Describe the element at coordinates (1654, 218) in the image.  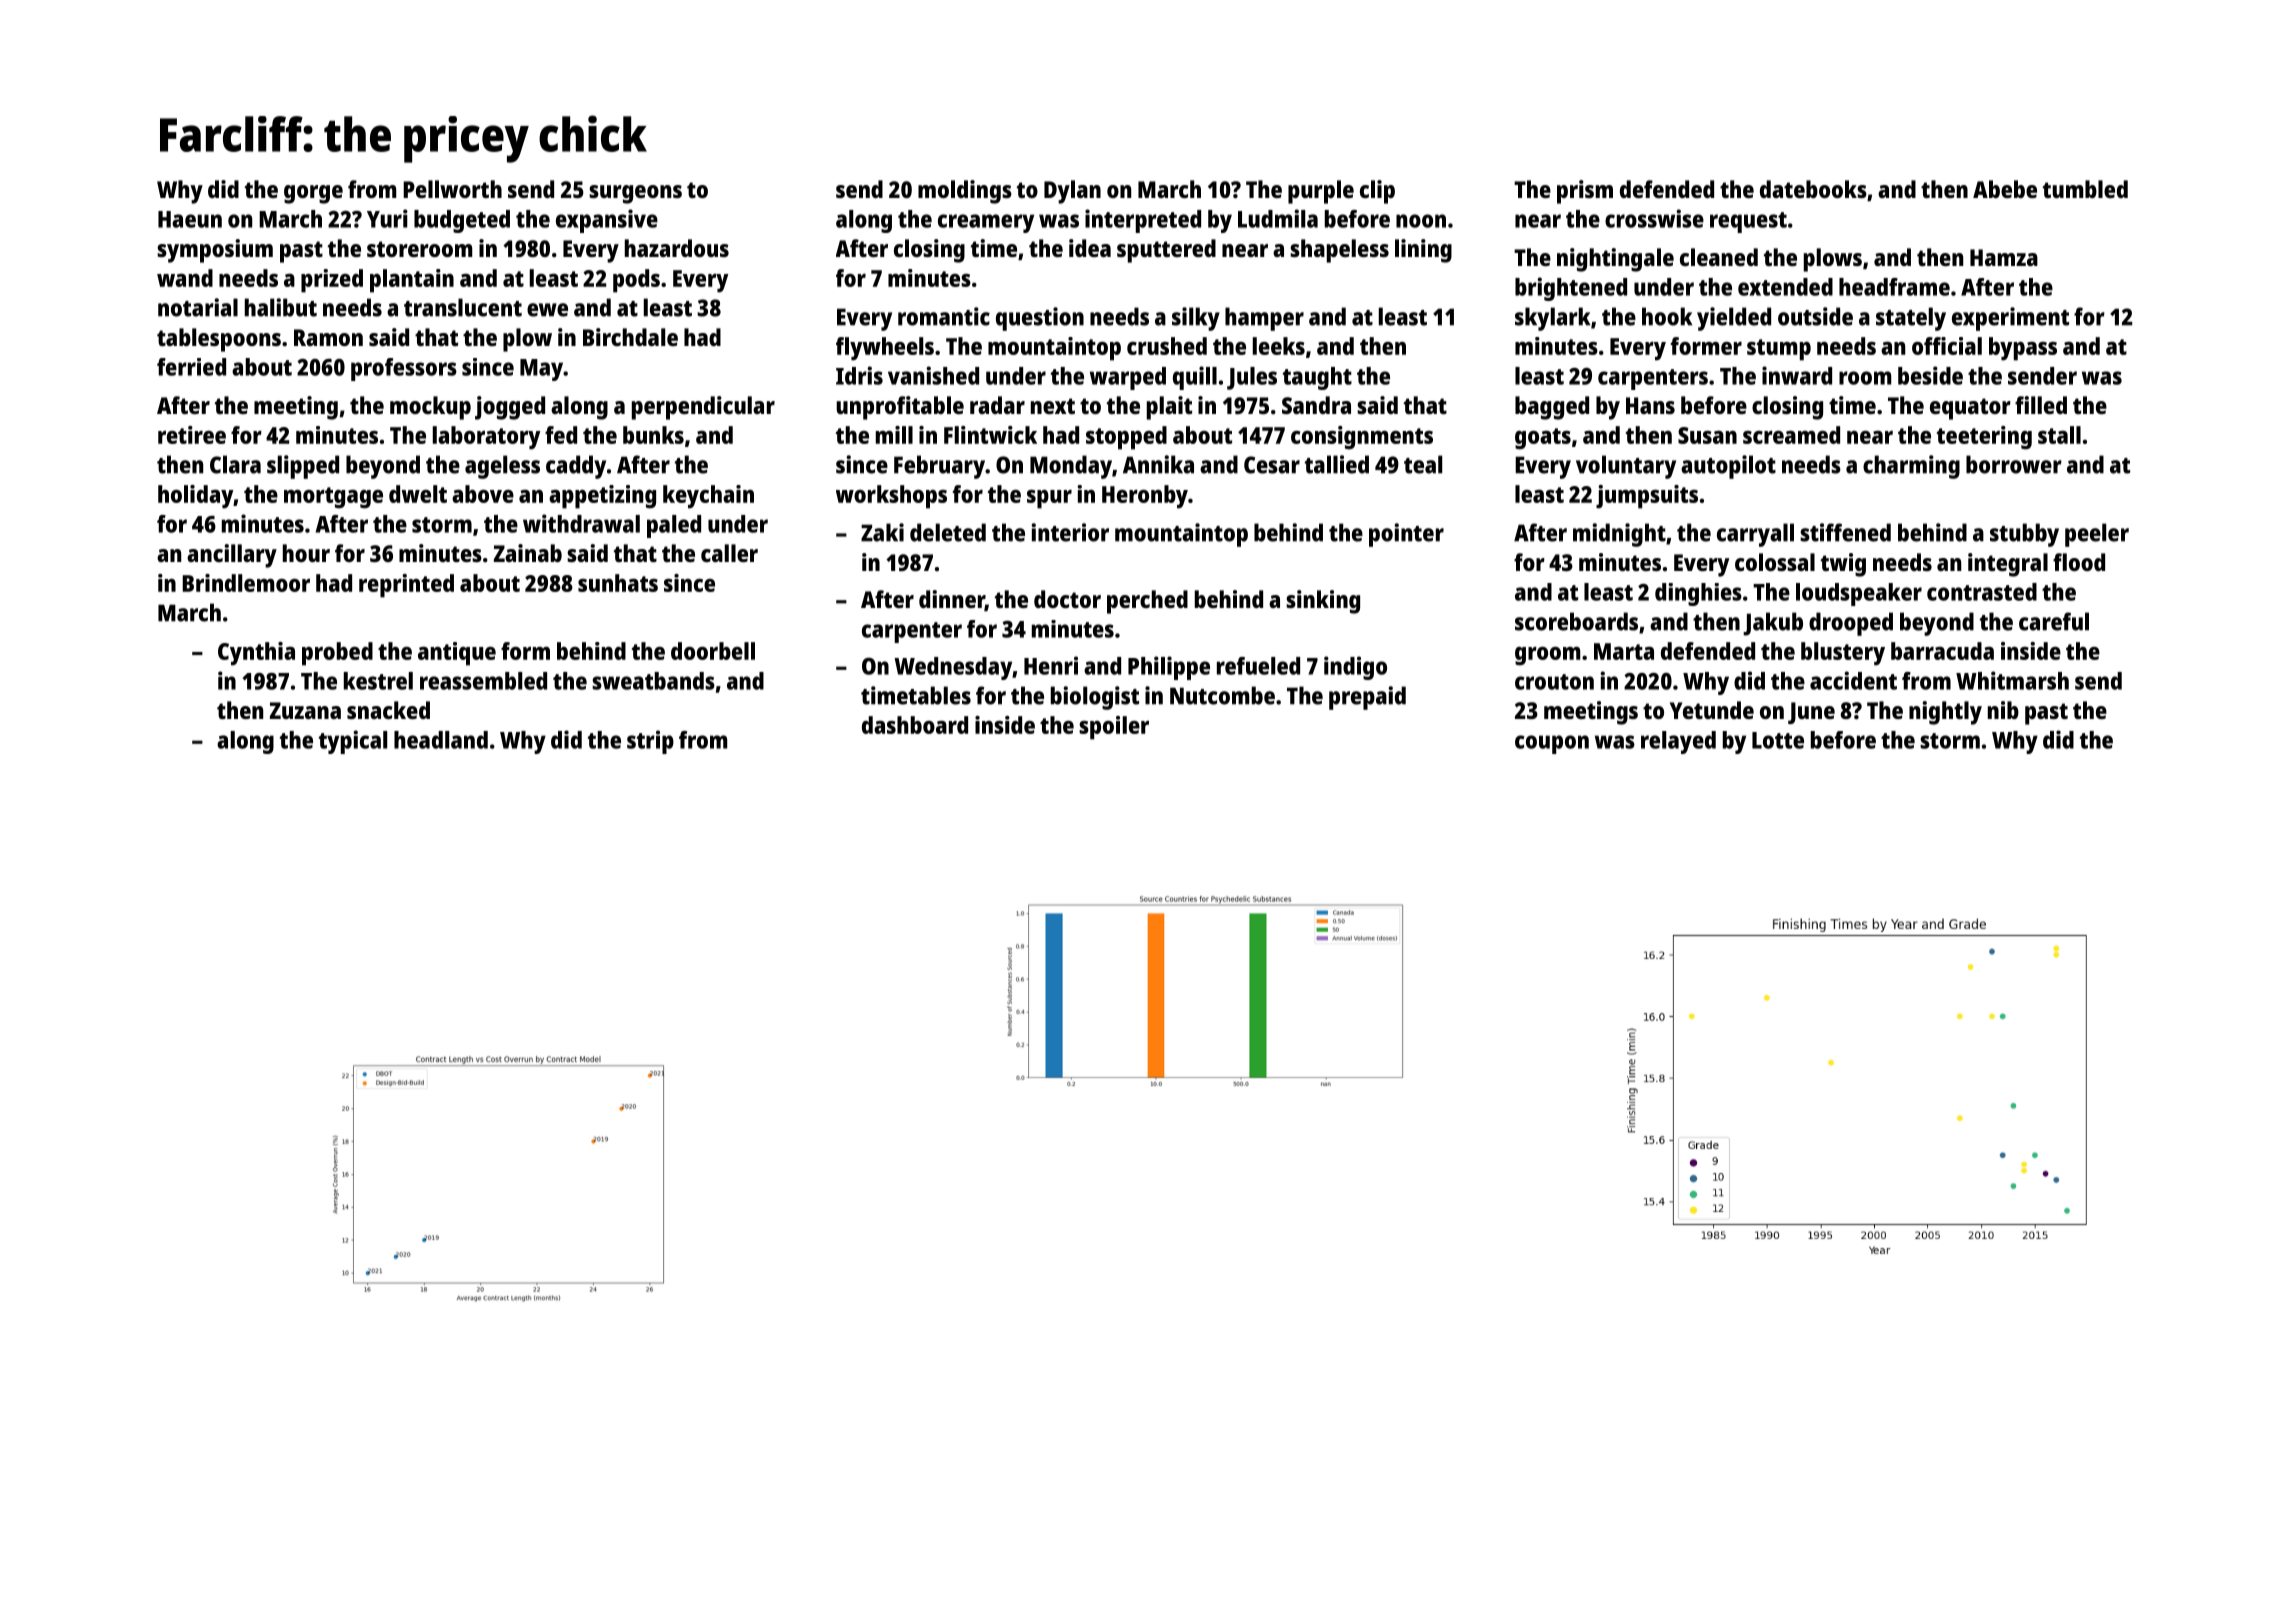
I see `crosswise` at that location.
